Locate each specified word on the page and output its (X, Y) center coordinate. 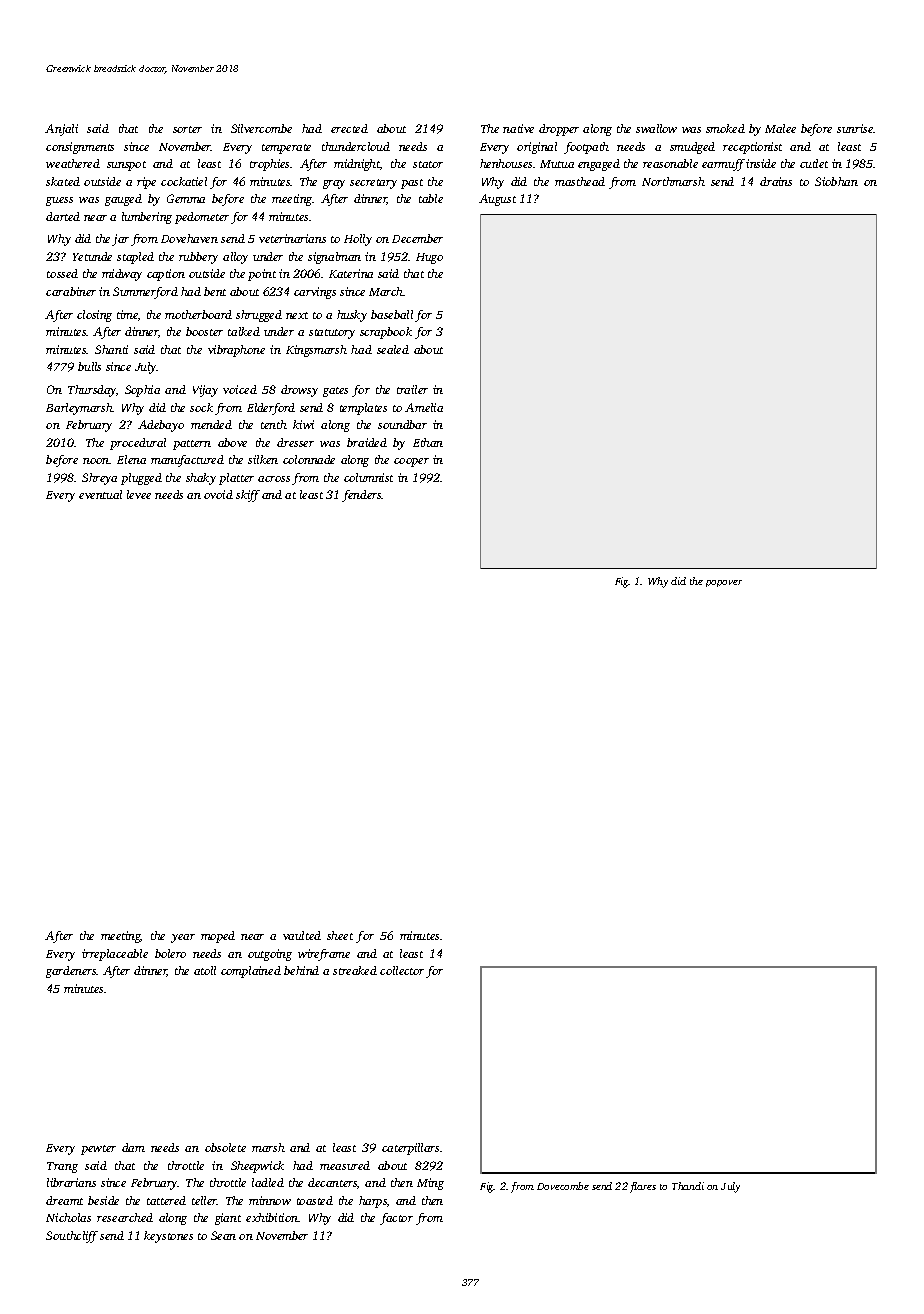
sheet (340, 935)
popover (724, 583)
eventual (100, 494)
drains (776, 181)
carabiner (71, 291)
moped (218, 937)
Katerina (351, 273)
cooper (411, 462)
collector (402, 970)
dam (133, 1147)
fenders (362, 496)
